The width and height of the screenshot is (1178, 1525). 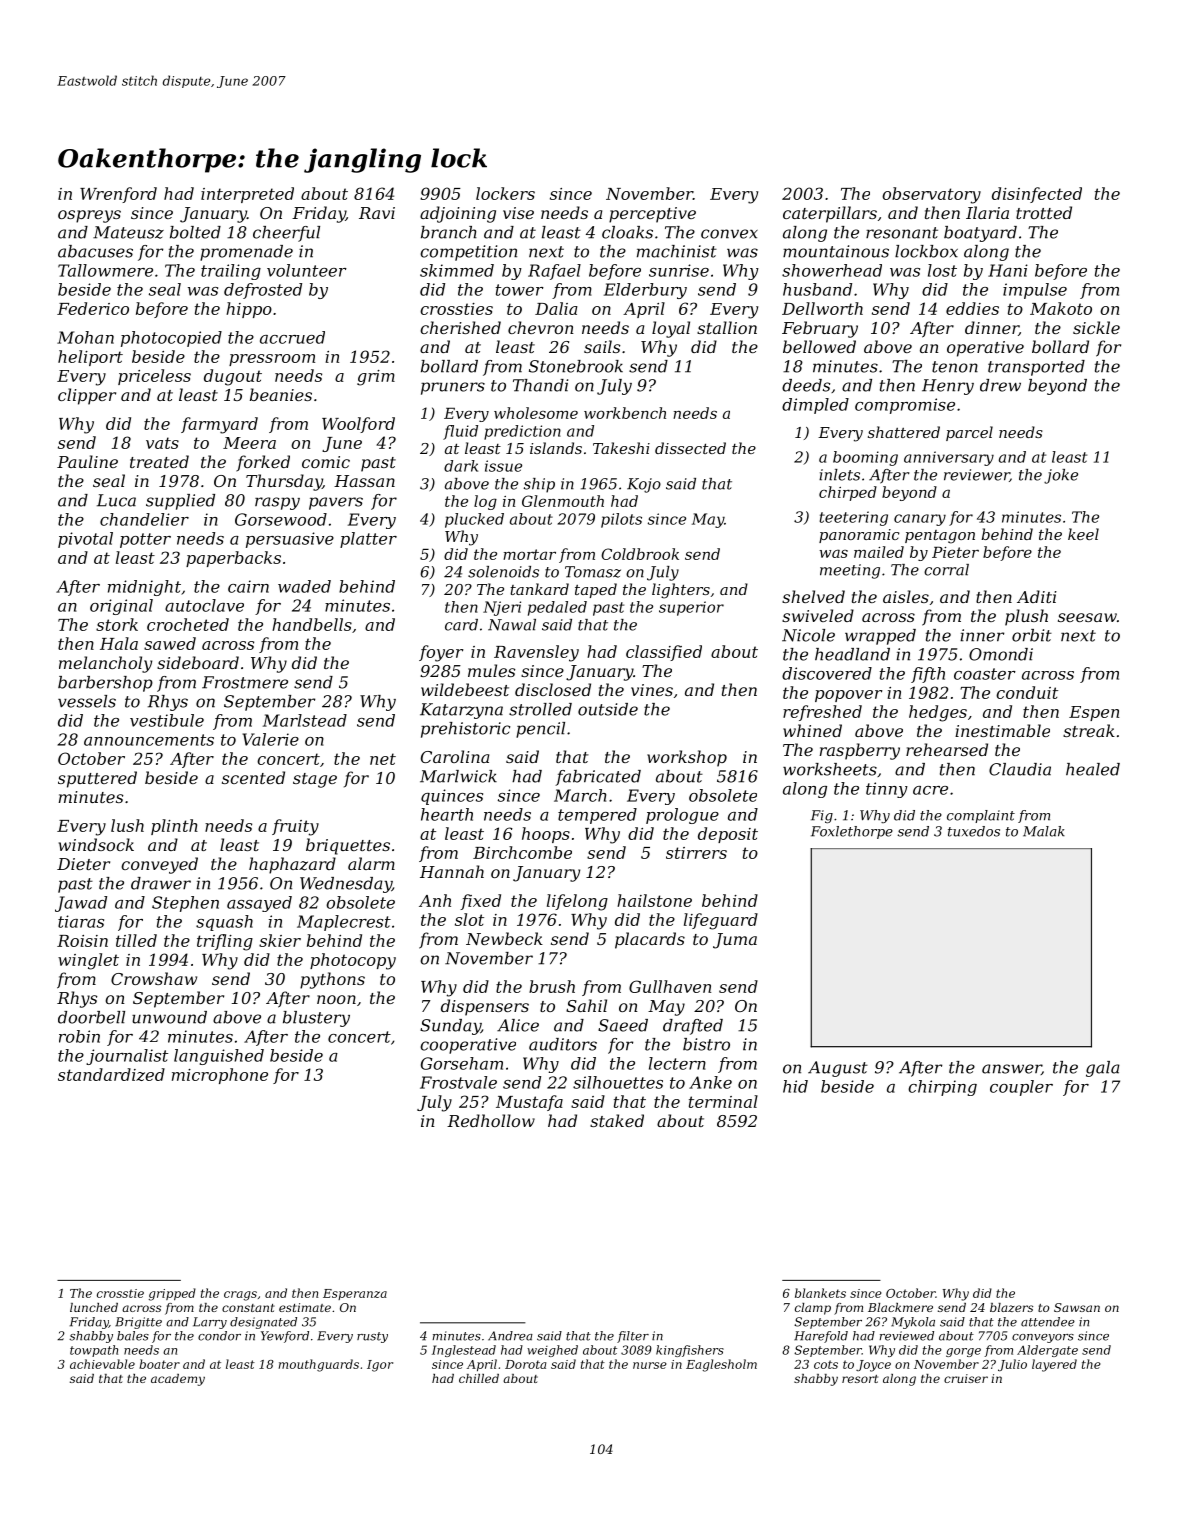 What do you see at coordinates (627, 232) in the screenshot?
I see `cloaks` at bounding box center [627, 232].
